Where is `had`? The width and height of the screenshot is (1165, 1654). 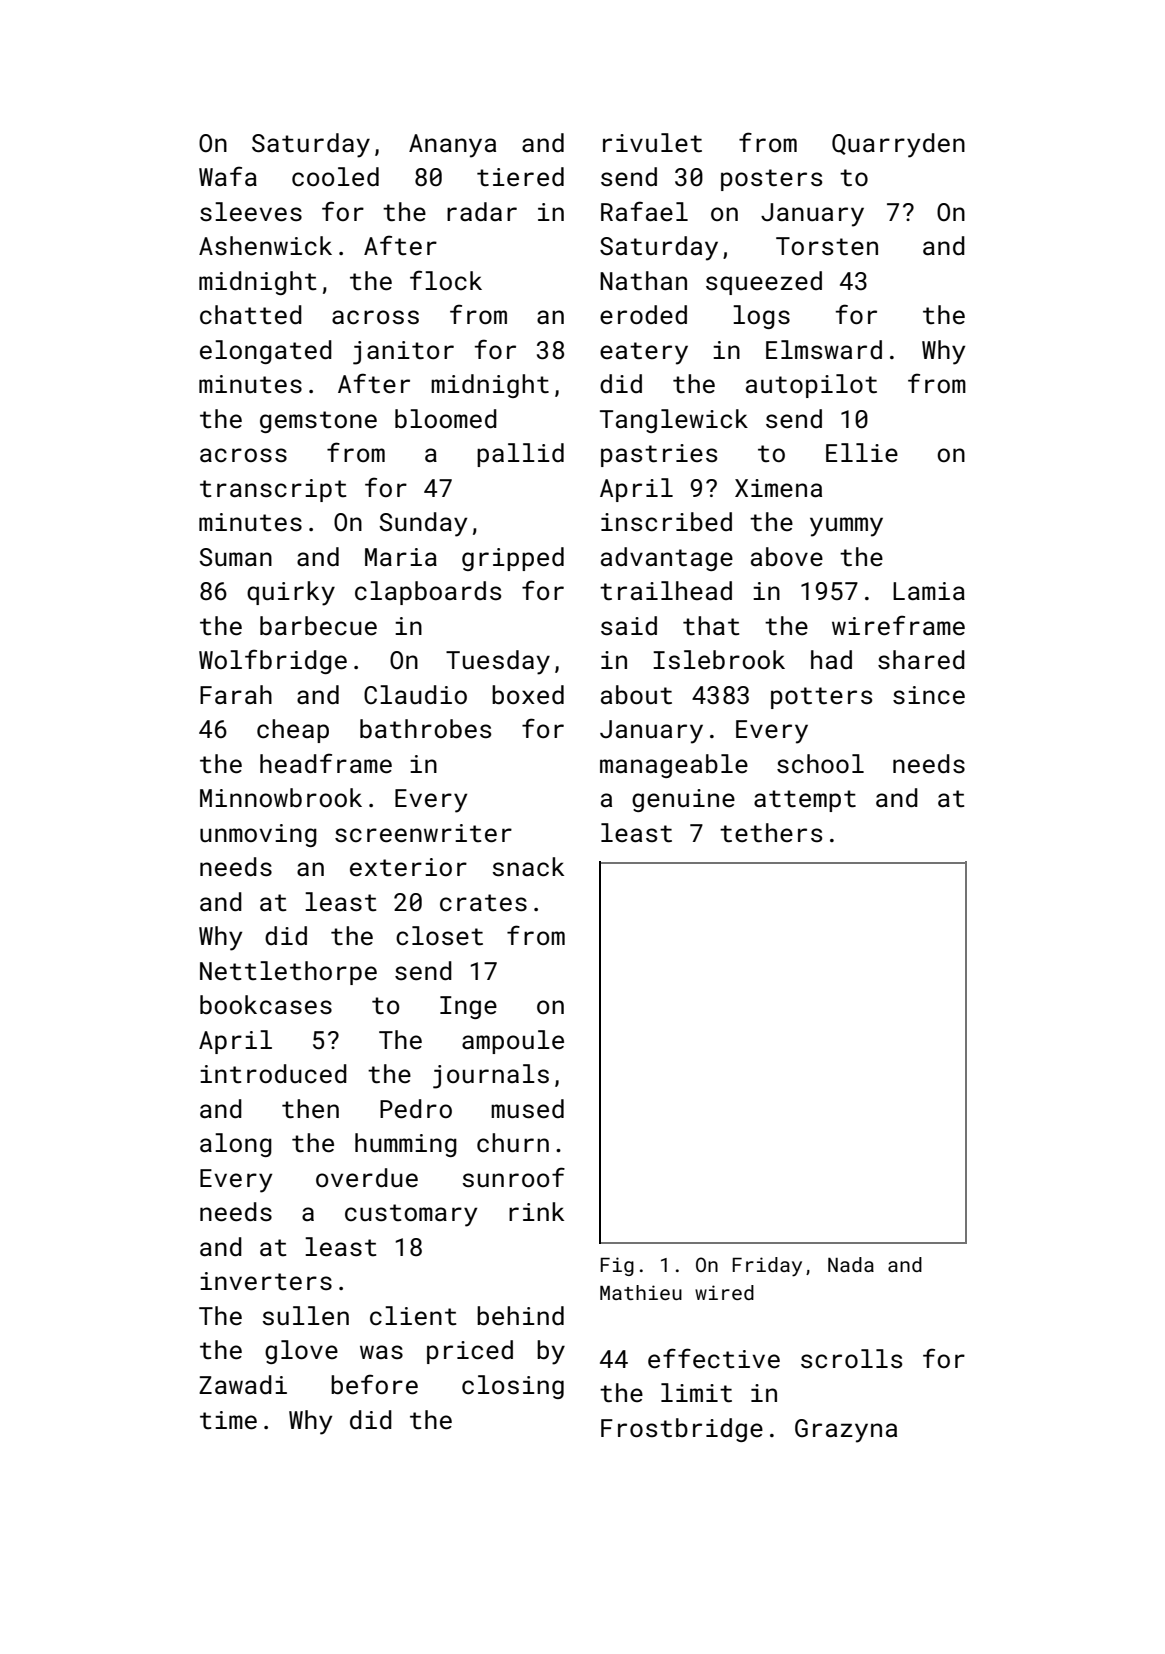 had is located at coordinates (831, 659).
